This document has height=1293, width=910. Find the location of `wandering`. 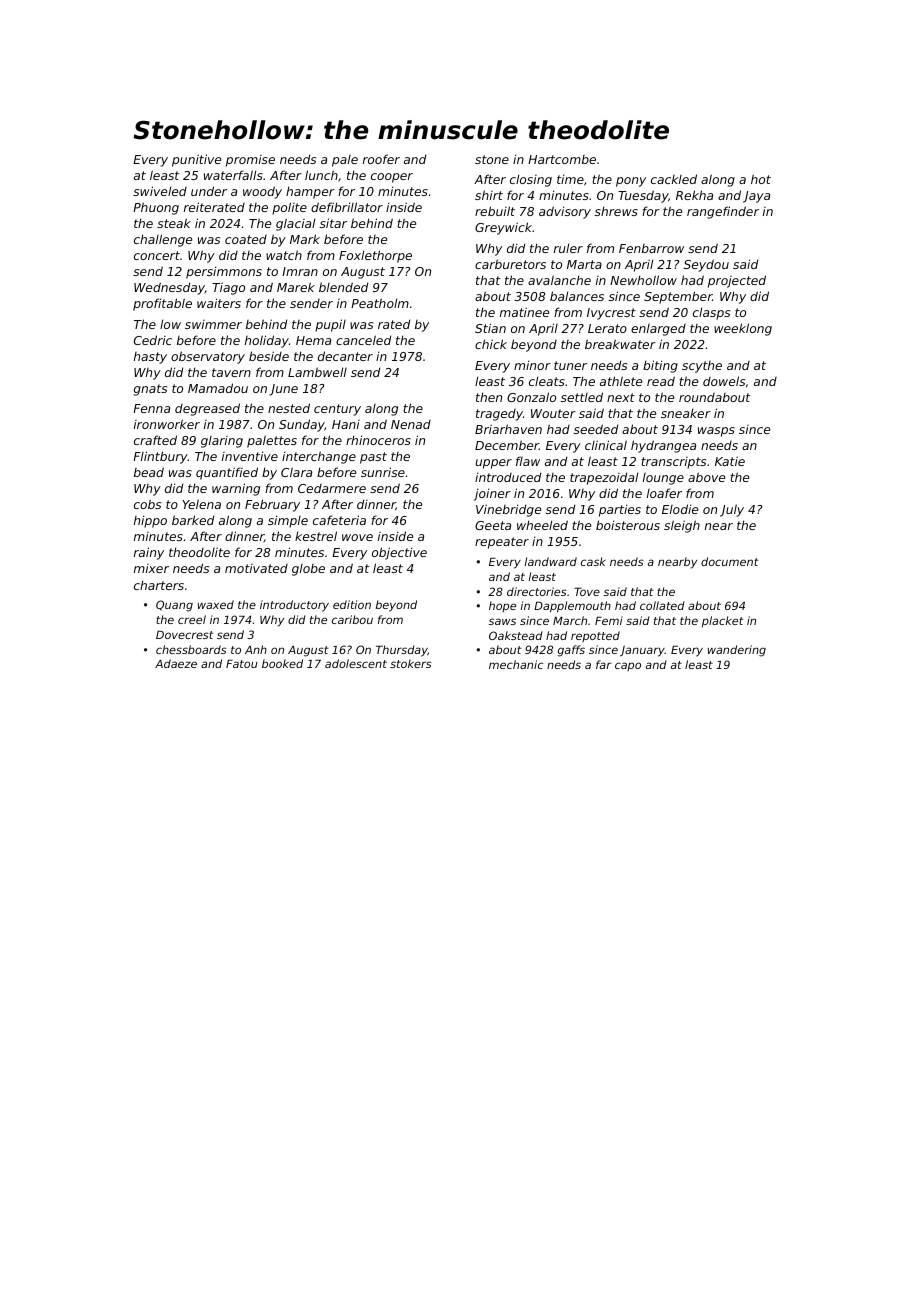

wandering is located at coordinates (737, 651).
